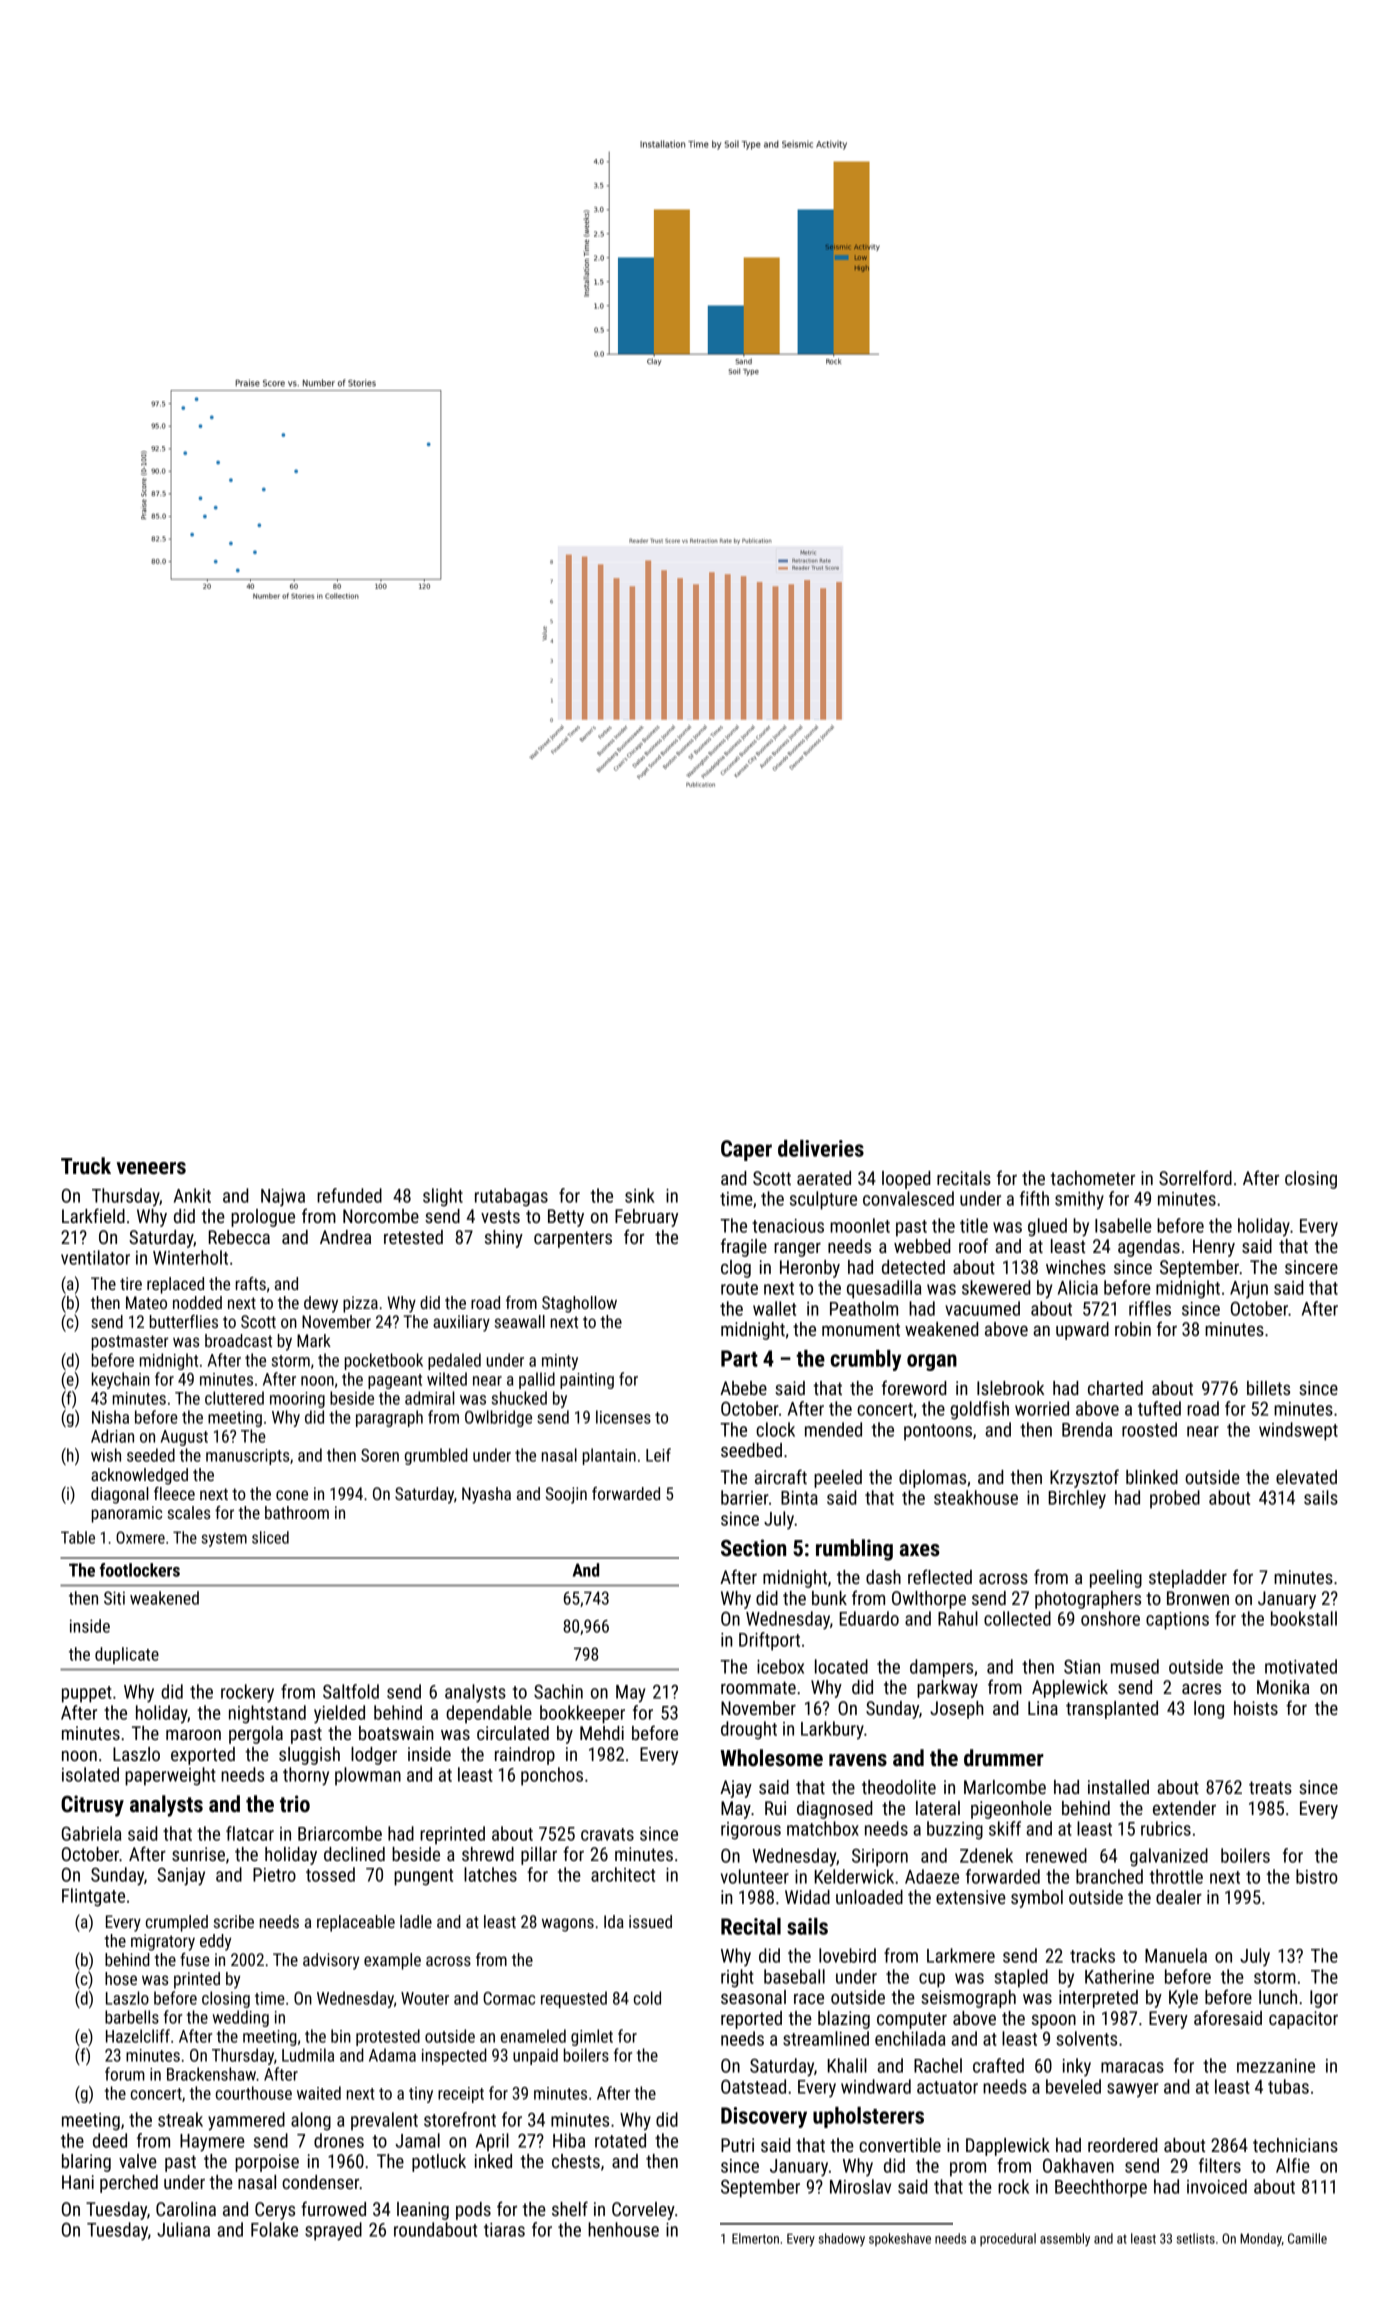 The width and height of the document is (1399, 2304). What do you see at coordinates (1195, 1177) in the document?
I see `Sorrelford` at bounding box center [1195, 1177].
